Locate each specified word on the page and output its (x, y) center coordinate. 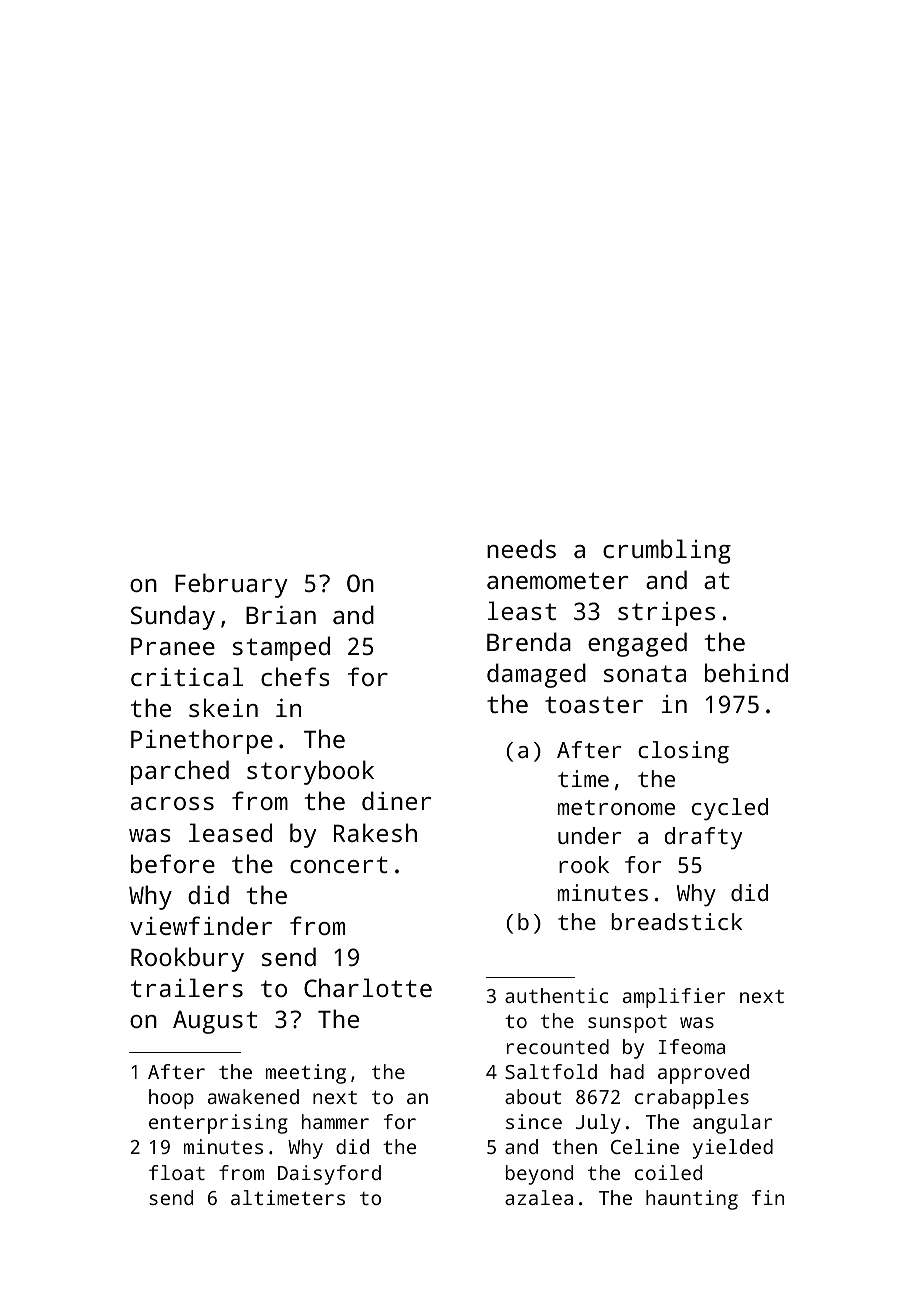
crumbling (667, 551)
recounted (558, 1046)
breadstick (676, 921)
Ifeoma (692, 1046)
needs (521, 548)
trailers (187, 987)
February (231, 585)
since (534, 1121)
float (177, 1172)
